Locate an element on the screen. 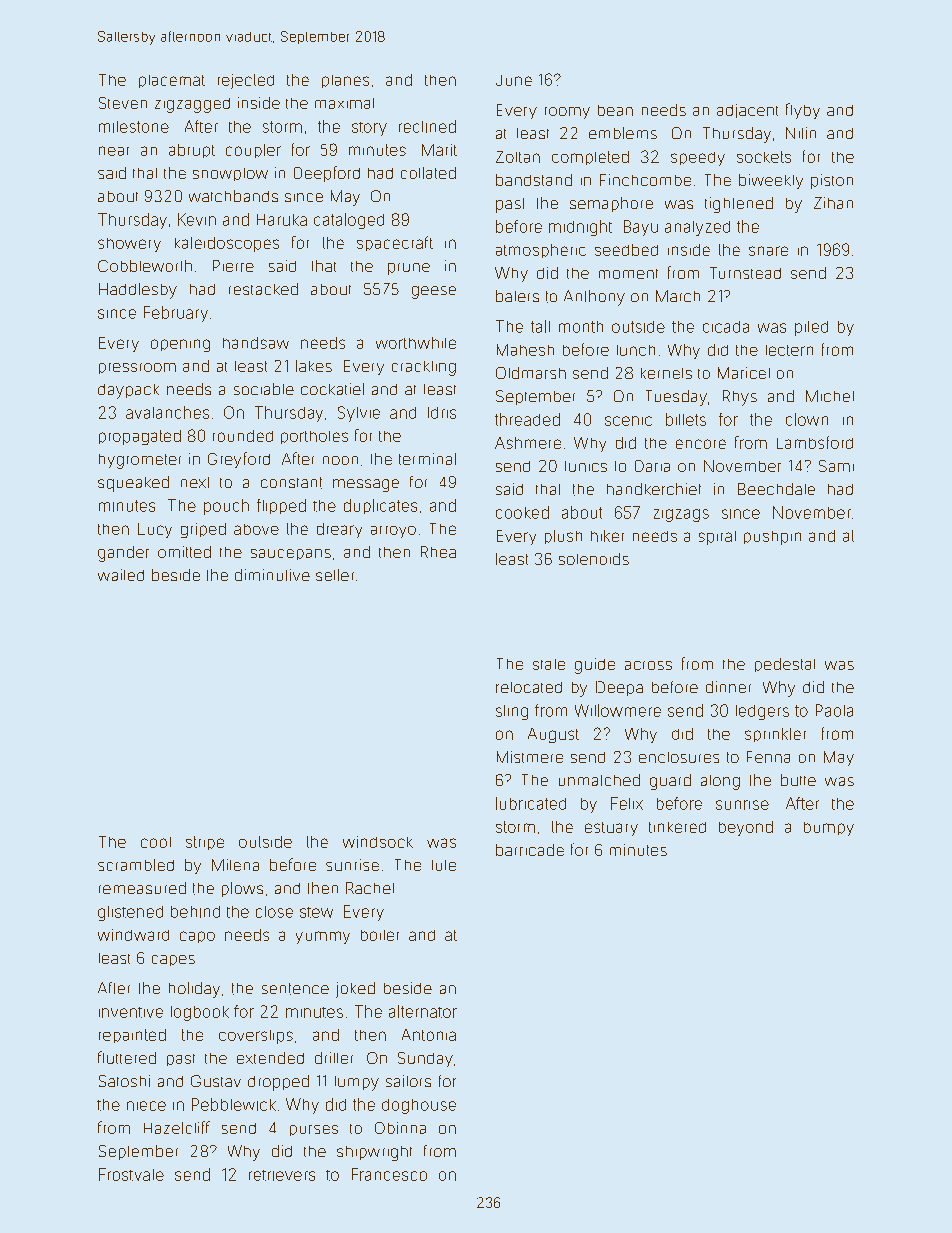 The image size is (952, 1233). propagated is located at coordinates (140, 437).
